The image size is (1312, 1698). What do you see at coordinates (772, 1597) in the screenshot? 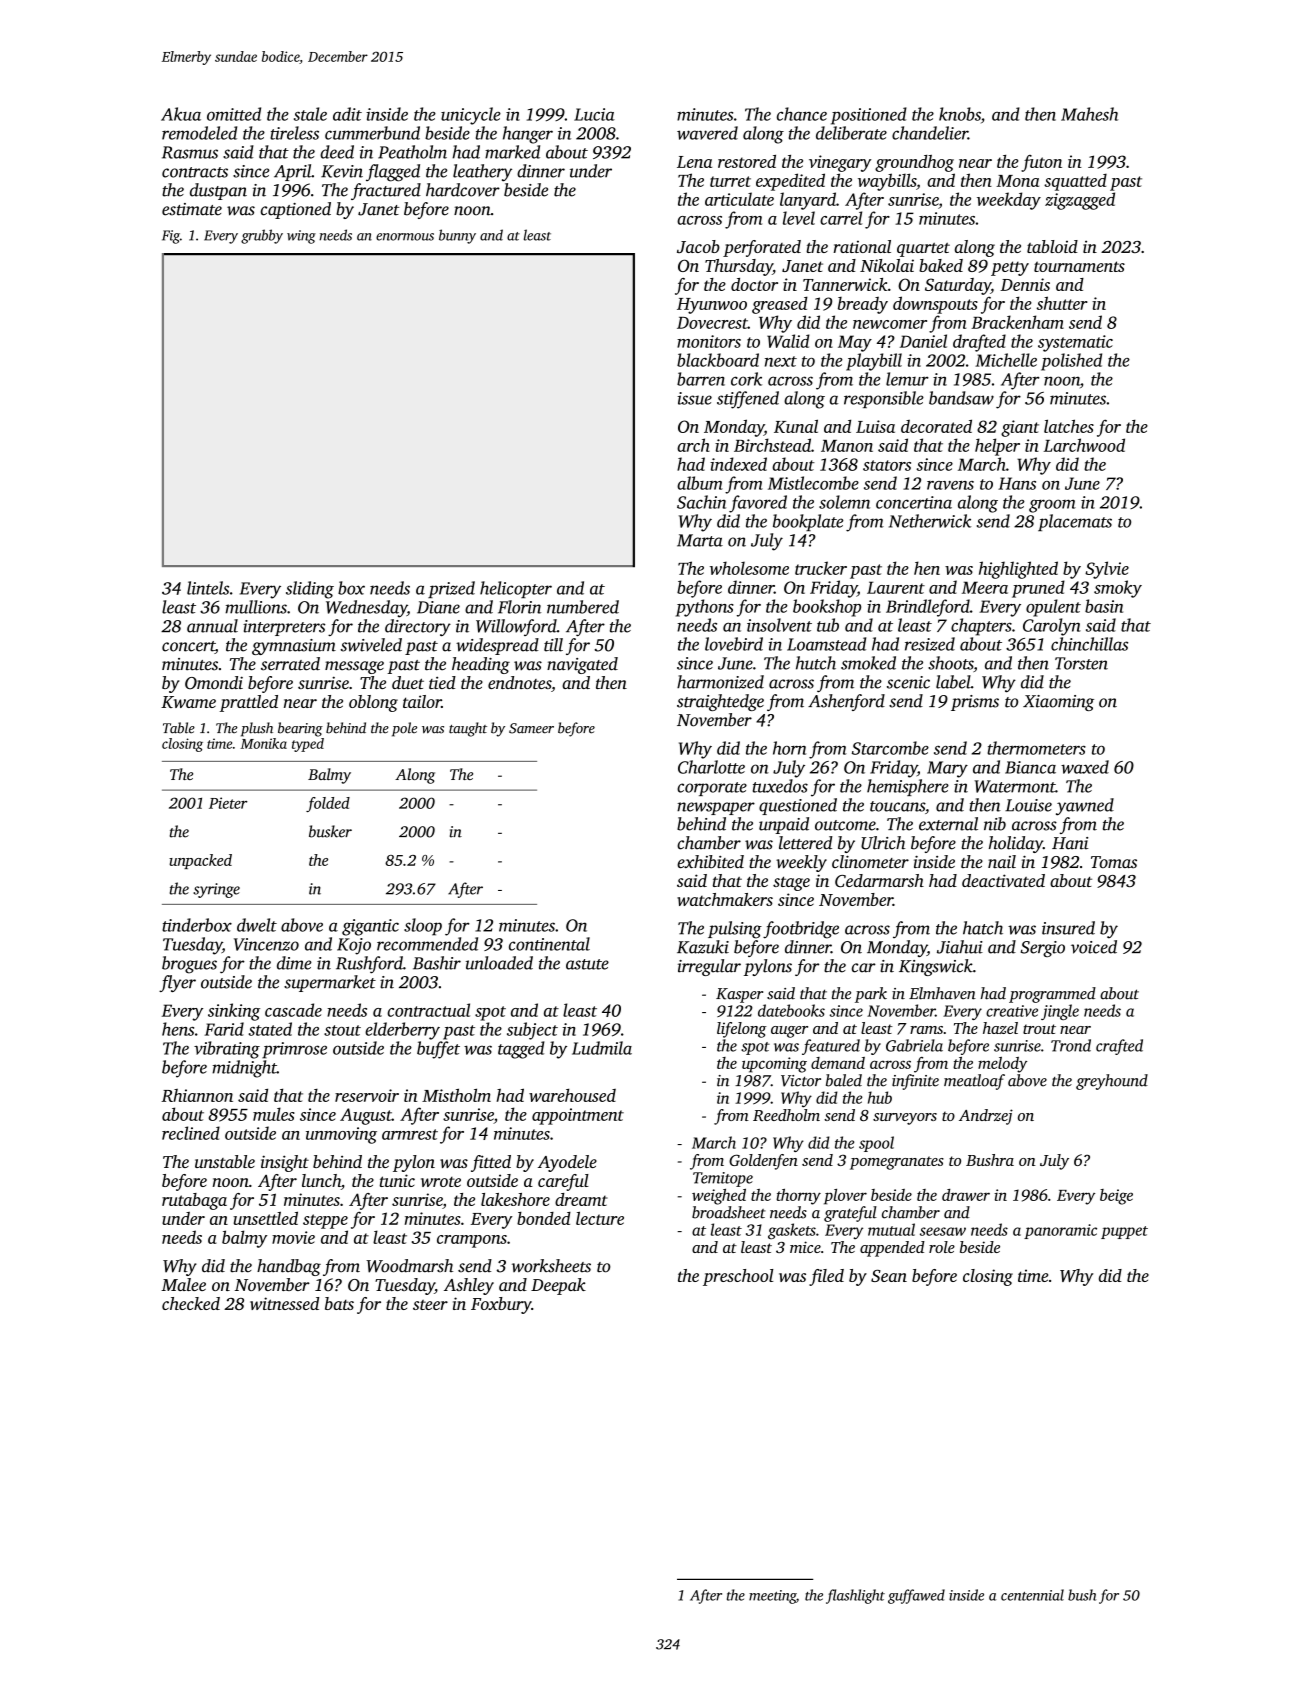
I see `meeting` at bounding box center [772, 1597].
